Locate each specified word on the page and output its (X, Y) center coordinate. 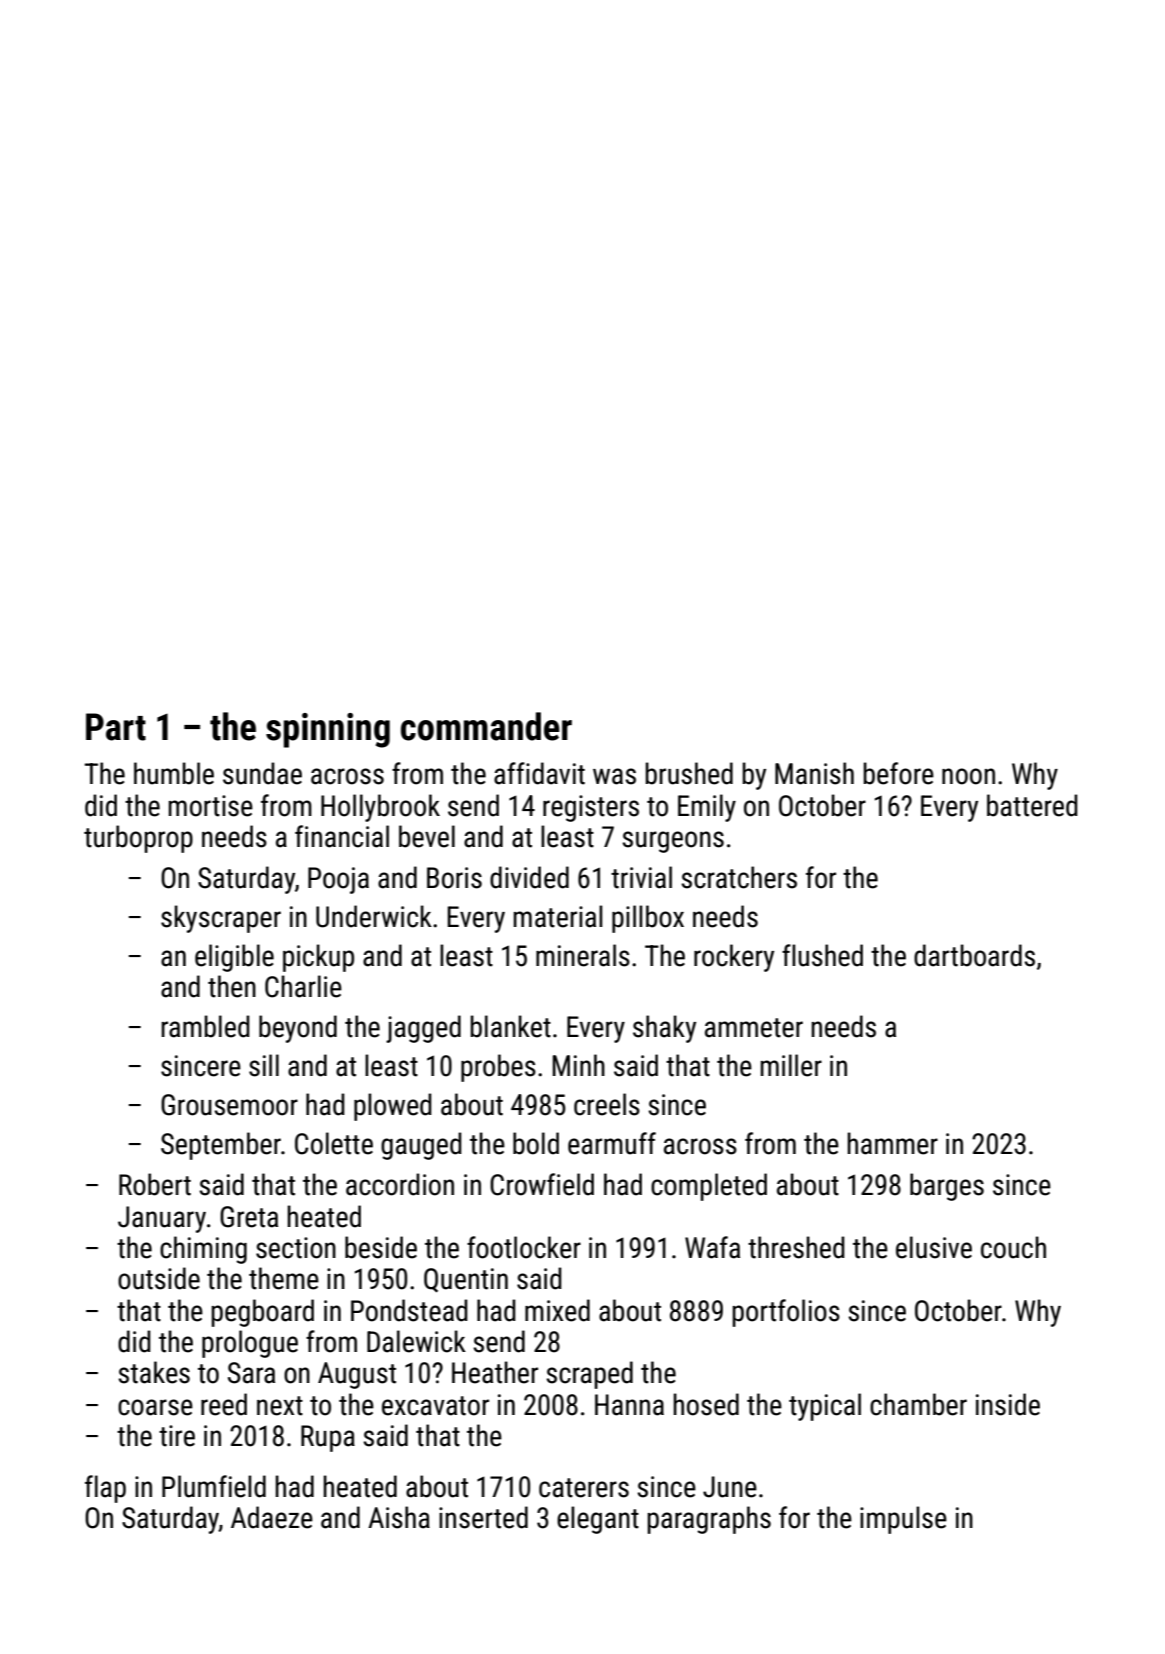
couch (1013, 1247)
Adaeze (272, 1517)
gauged (421, 1146)
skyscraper (221, 919)
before (898, 773)
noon (968, 776)
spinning (328, 730)
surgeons (673, 842)
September (221, 1146)
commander (486, 726)
